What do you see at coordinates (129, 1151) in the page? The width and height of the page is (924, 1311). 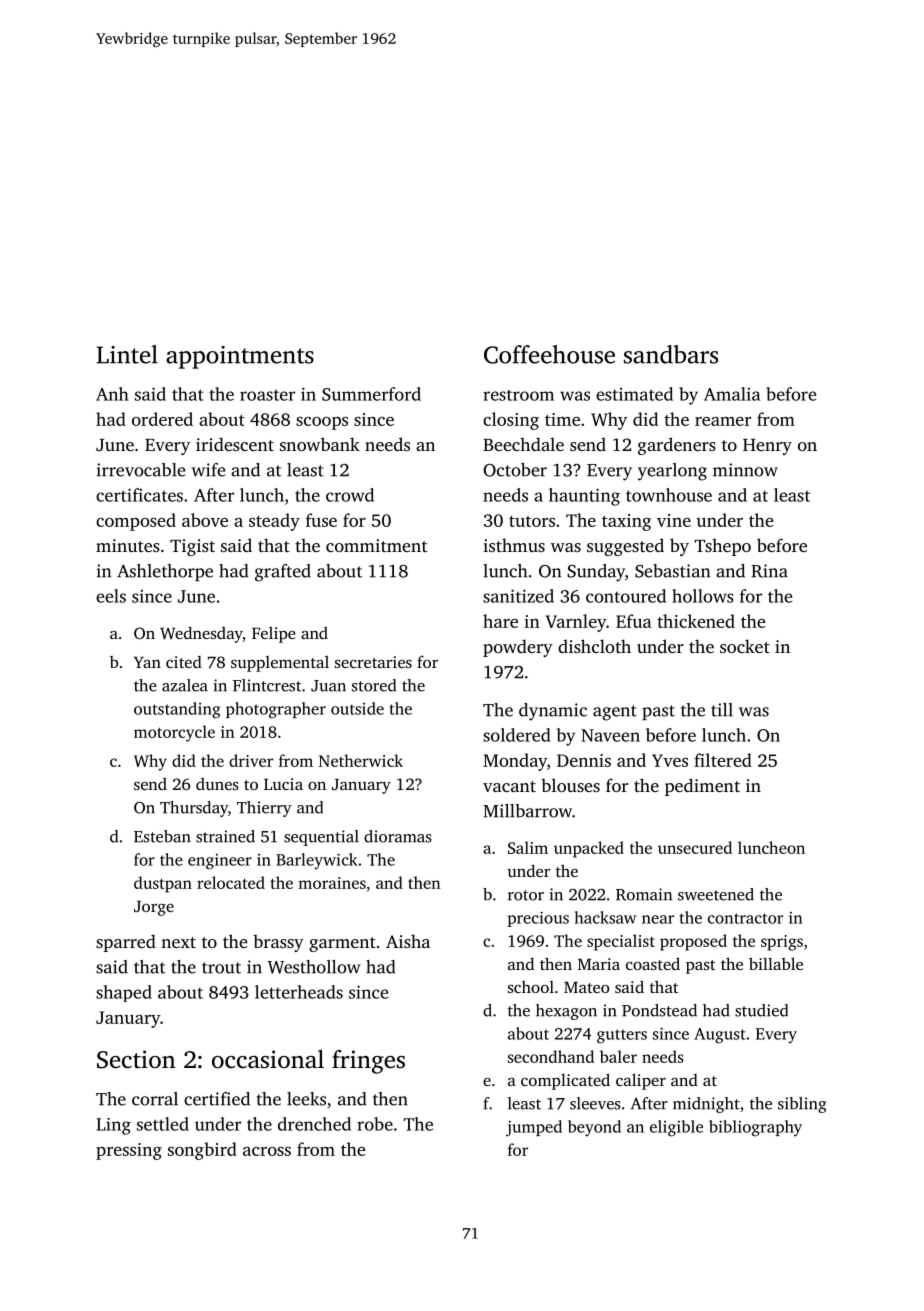 I see `pressing` at bounding box center [129, 1151].
